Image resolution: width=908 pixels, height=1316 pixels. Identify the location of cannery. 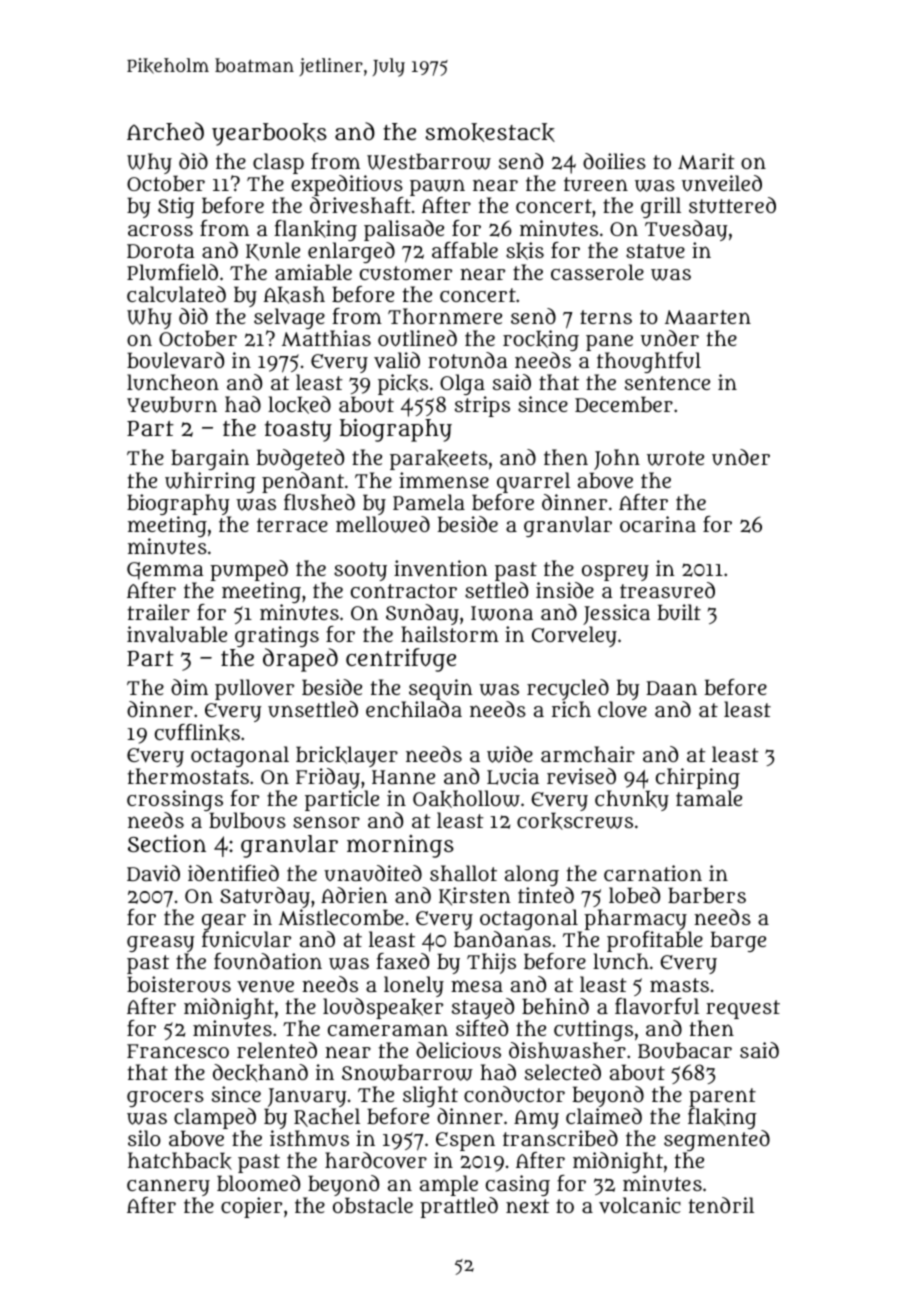
(168, 1187).
